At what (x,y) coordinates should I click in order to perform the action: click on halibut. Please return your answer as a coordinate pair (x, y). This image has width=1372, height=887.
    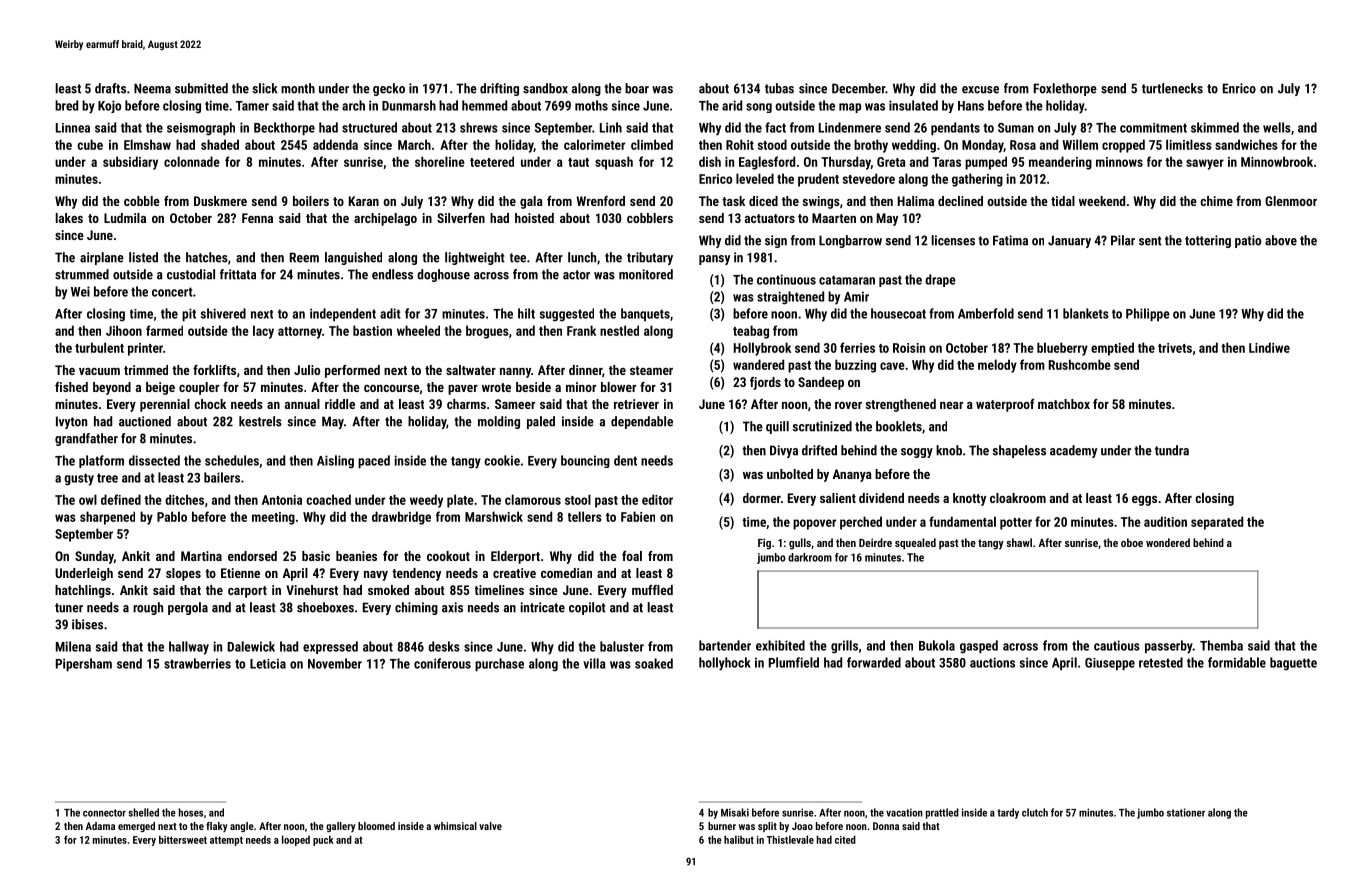
    Looking at the image, I should click on (739, 839).
